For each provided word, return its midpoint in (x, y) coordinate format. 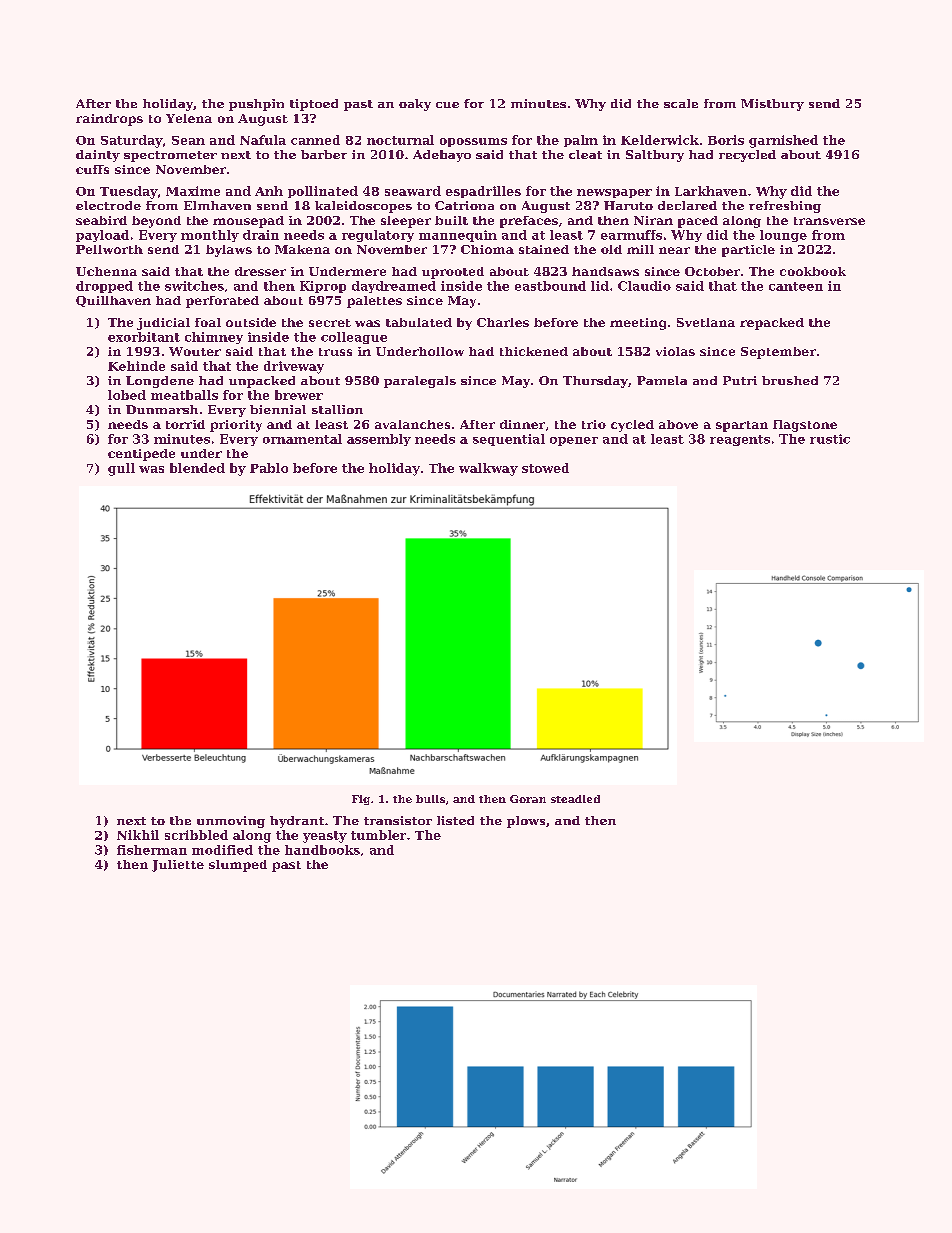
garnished (783, 141)
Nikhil (138, 835)
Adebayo (442, 156)
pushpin (256, 105)
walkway (488, 469)
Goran (528, 799)
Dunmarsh (162, 409)
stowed (545, 468)
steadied (575, 799)
